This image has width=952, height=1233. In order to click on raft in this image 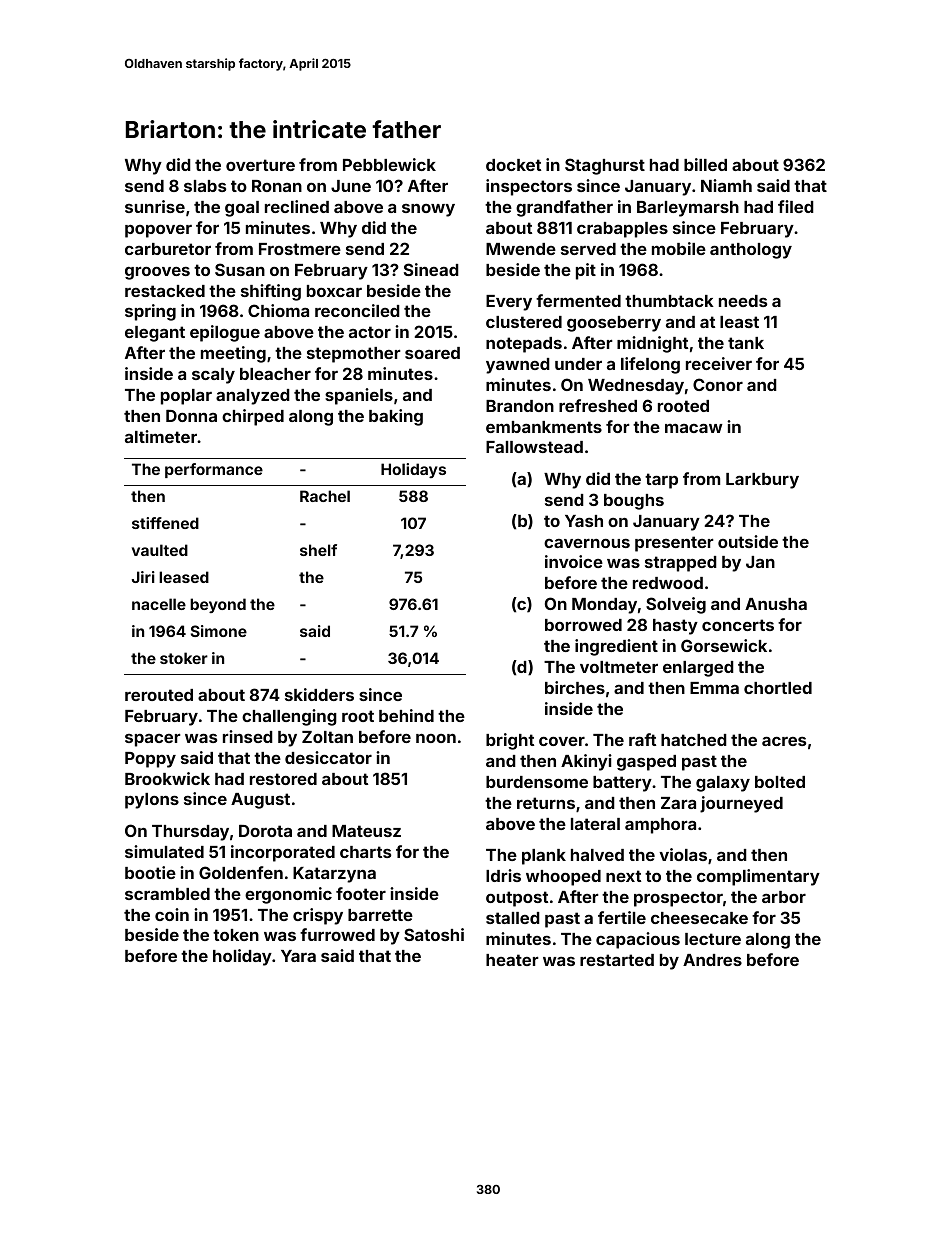, I will do `click(642, 739)`.
